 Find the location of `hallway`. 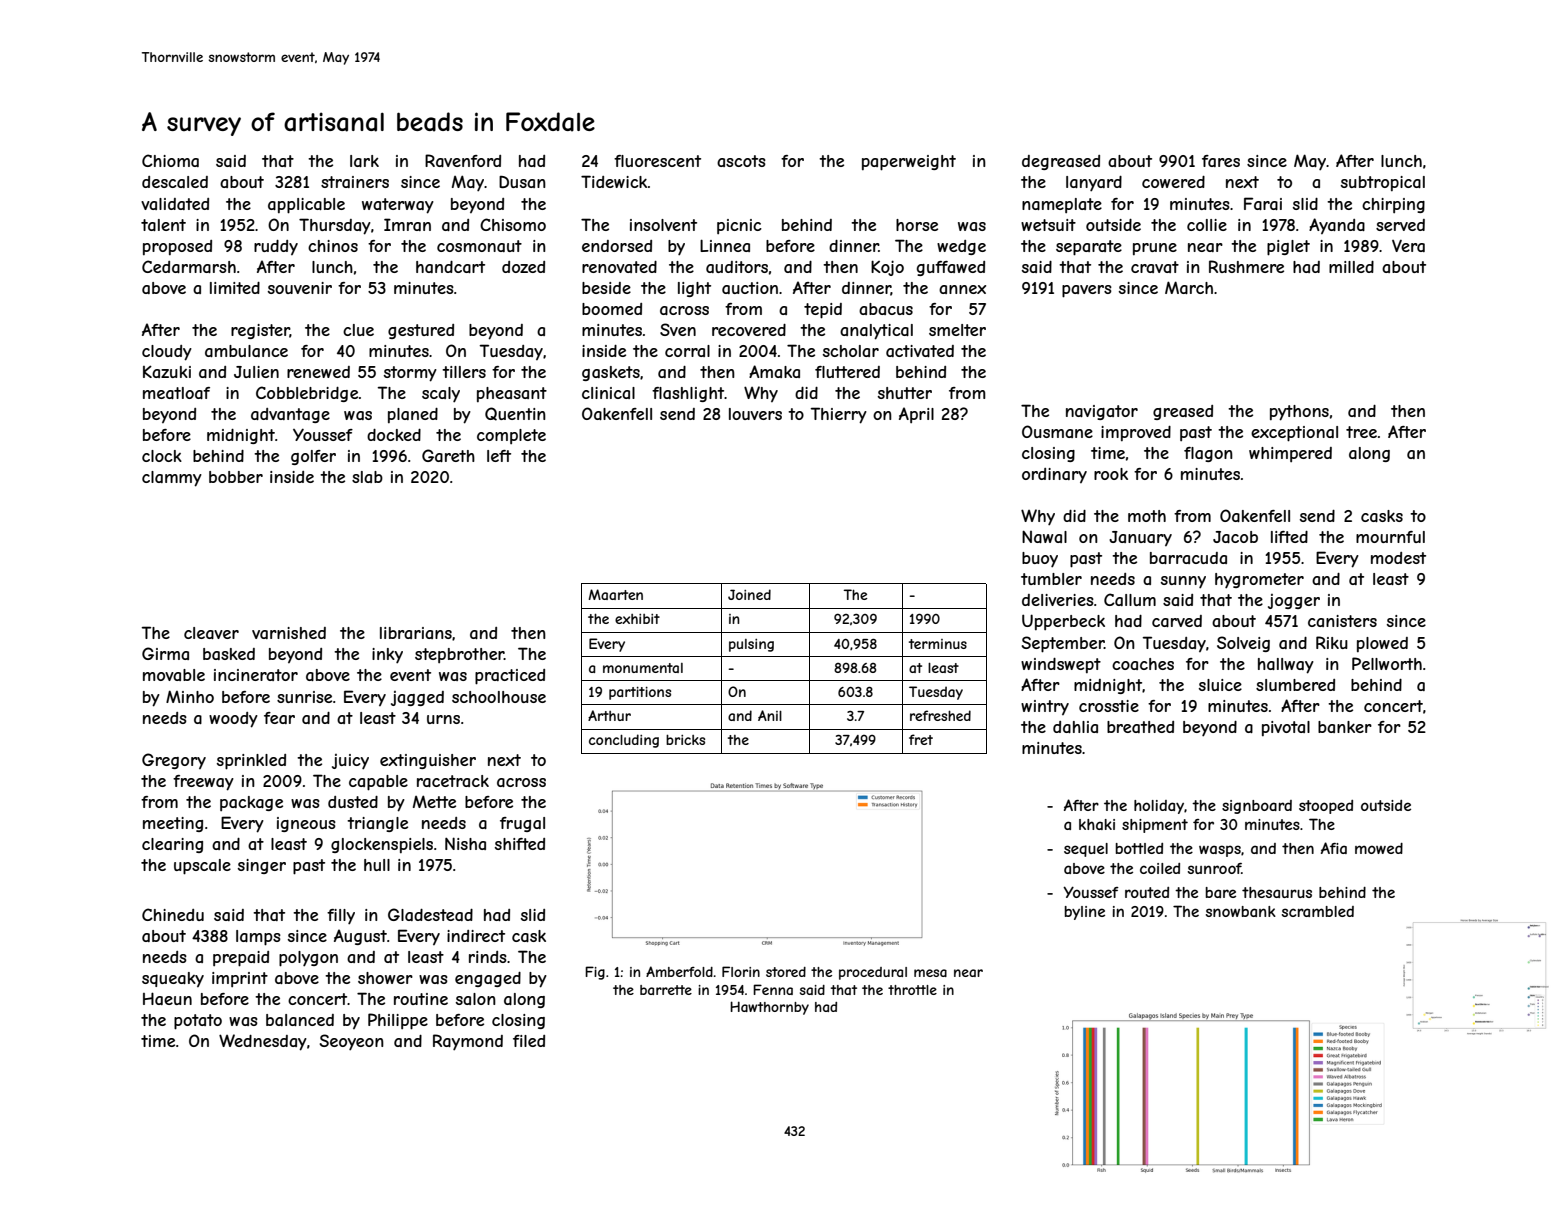

hallway is located at coordinates (1286, 666).
